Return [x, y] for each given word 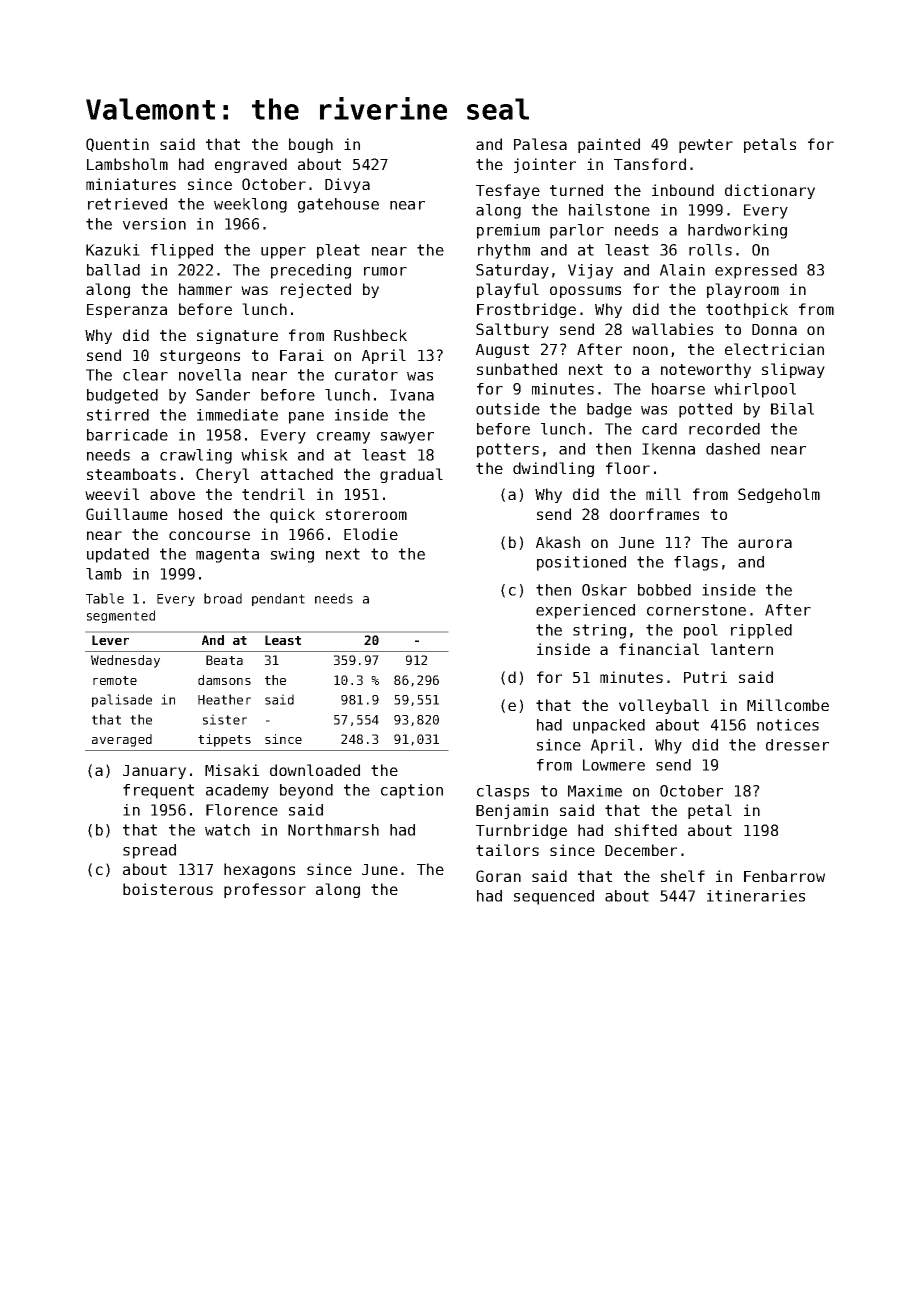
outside [508, 409]
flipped [182, 251]
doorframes [654, 514]
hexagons [259, 870]
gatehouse [338, 205]
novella [210, 375]
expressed [756, 271]
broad [223, 598]
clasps [503, 792]
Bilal [792, 409]
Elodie [371, 534]
